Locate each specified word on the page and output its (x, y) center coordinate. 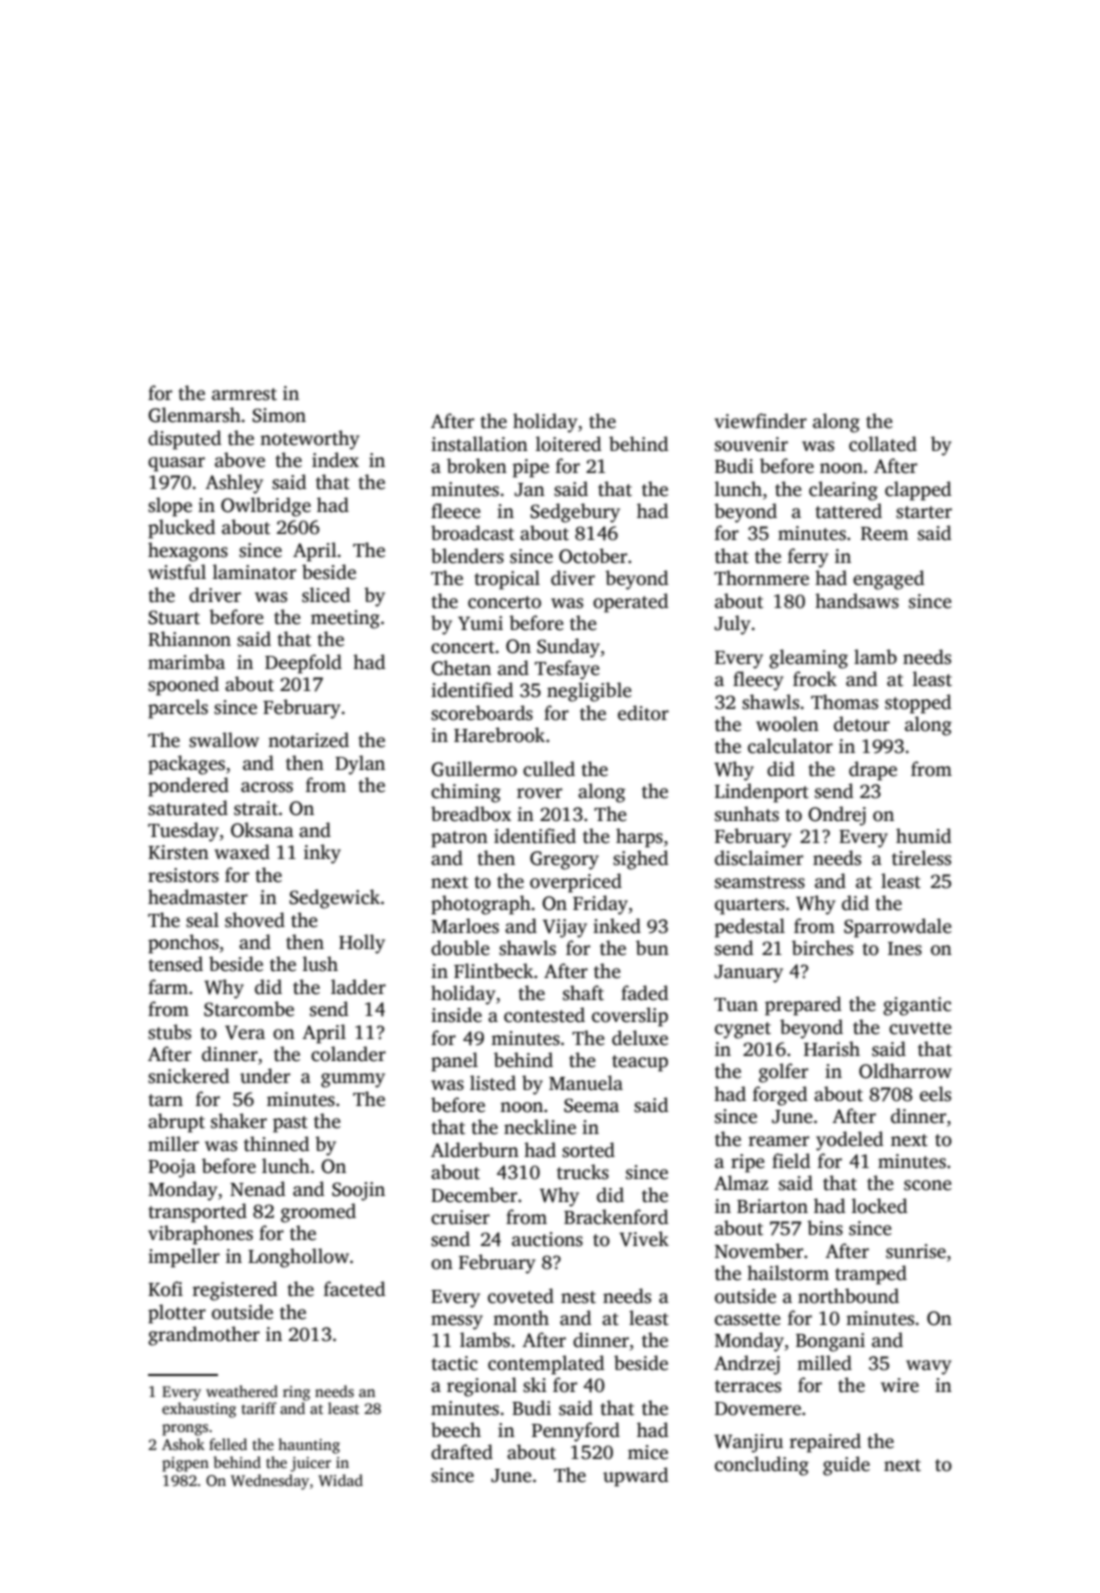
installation (479, 444)
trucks (583, 1172)
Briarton (772, 1206)
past (290, 1124)
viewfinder (761, 421)
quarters (750, 906)
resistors (183, 875)
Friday (600, 905)
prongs (185, 1430)
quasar (176, 464)
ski (535, 1385)
